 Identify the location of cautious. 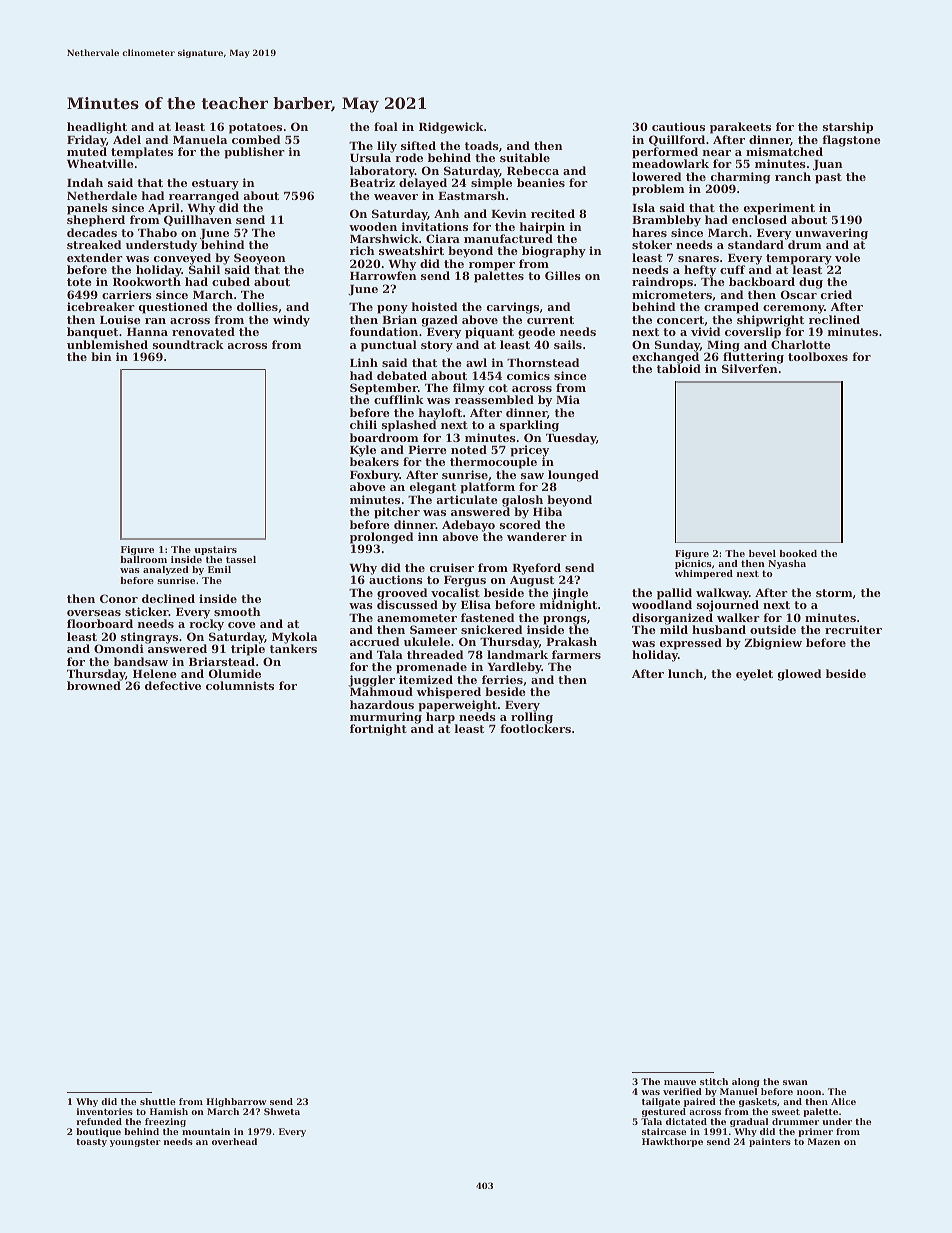
(678, 126).
